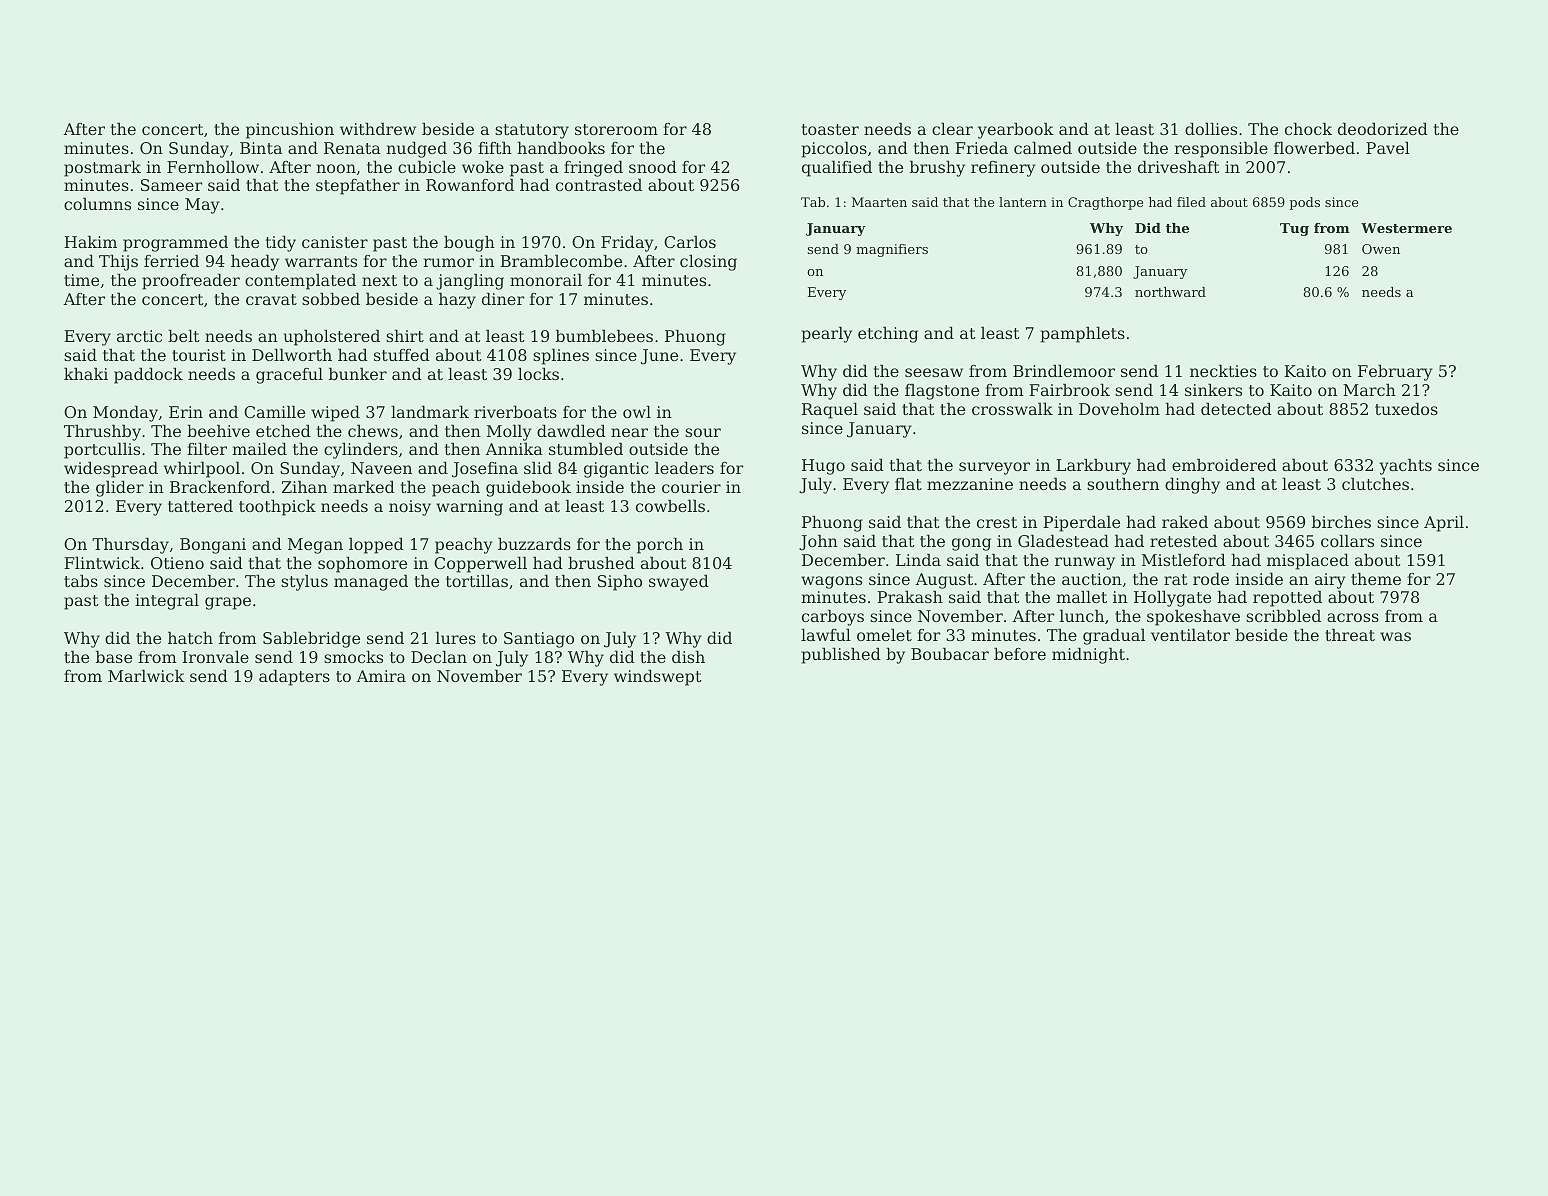 Image resolution: width=1548 pixels, height=1196 pixels. Describe the element at coordinates (1211, 578) in the image. I see `rode` at that location.
